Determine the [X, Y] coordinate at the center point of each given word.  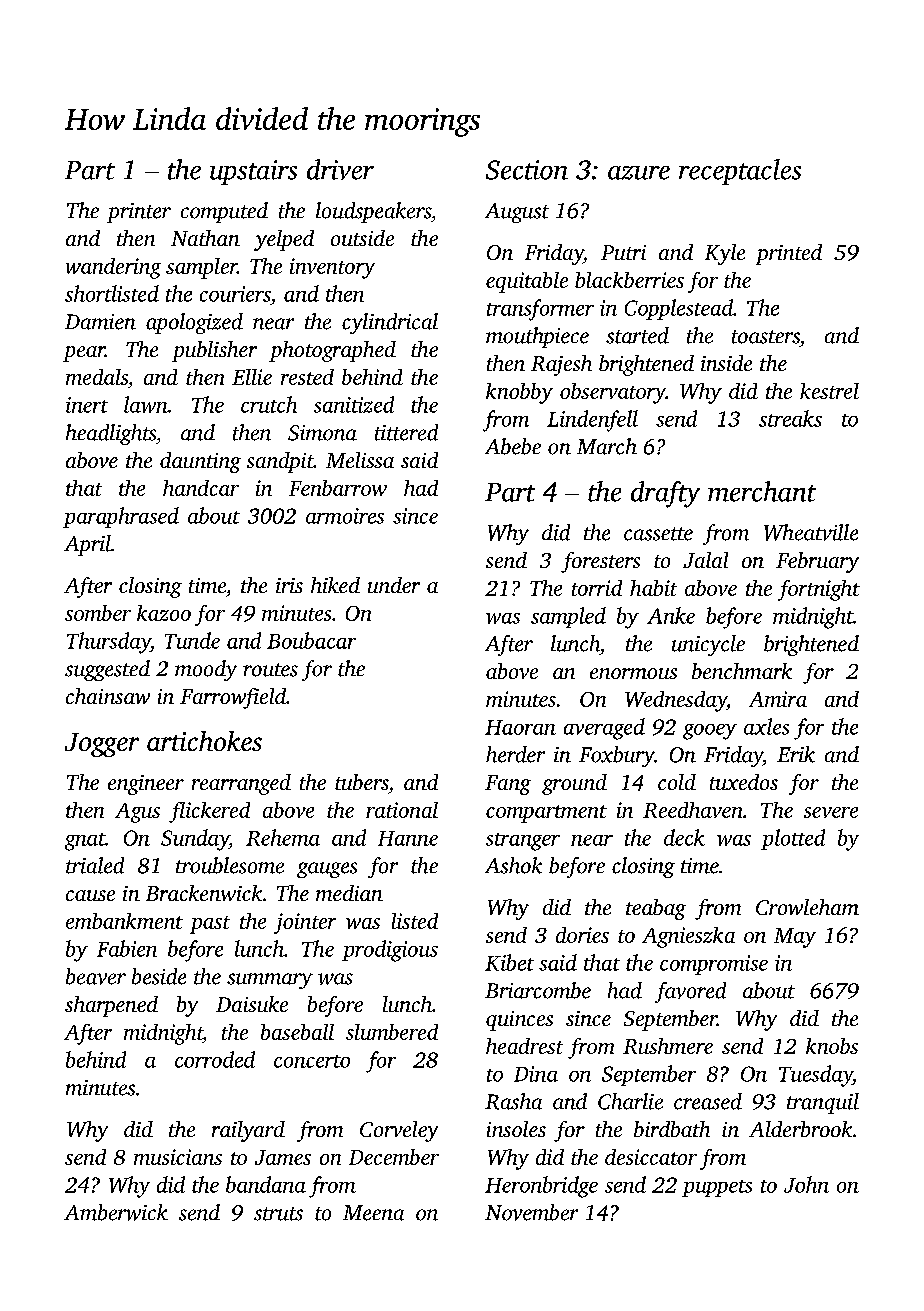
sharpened [111, 1006]
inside [726, 363]
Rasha [513, 1101]
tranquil [823, 1103]
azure [639, 173]
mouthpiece [537, 337]
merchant [762, 491]
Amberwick [116, 1212]
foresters [600, 562]
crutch [269, 404]
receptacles [740, 172]
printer [139, 213]
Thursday [109, 643]
